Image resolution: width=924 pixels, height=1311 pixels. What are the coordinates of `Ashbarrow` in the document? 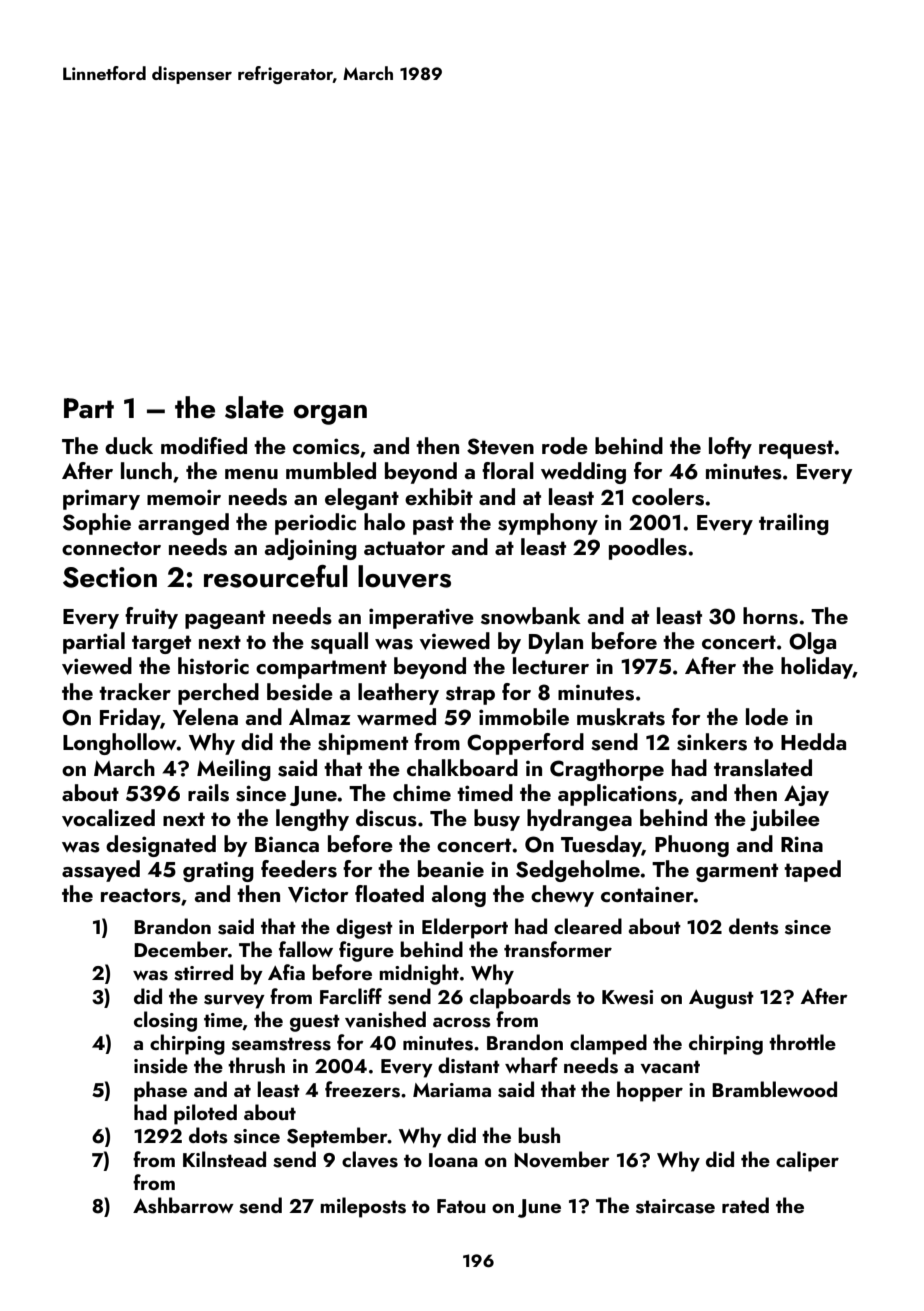 It's located at (183, 1205).
